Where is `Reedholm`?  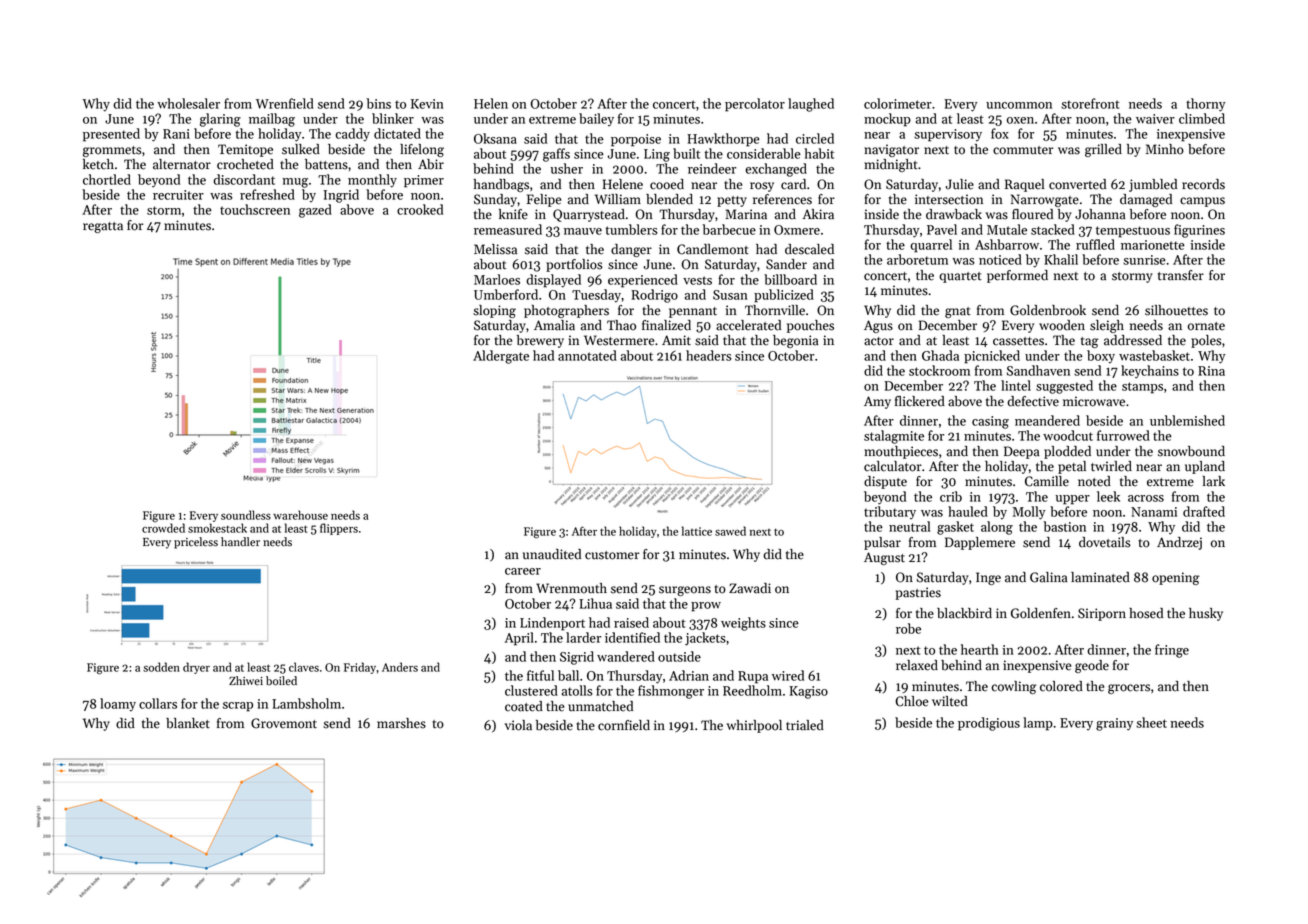
Reedholm is located at coordinates (752, 690).
